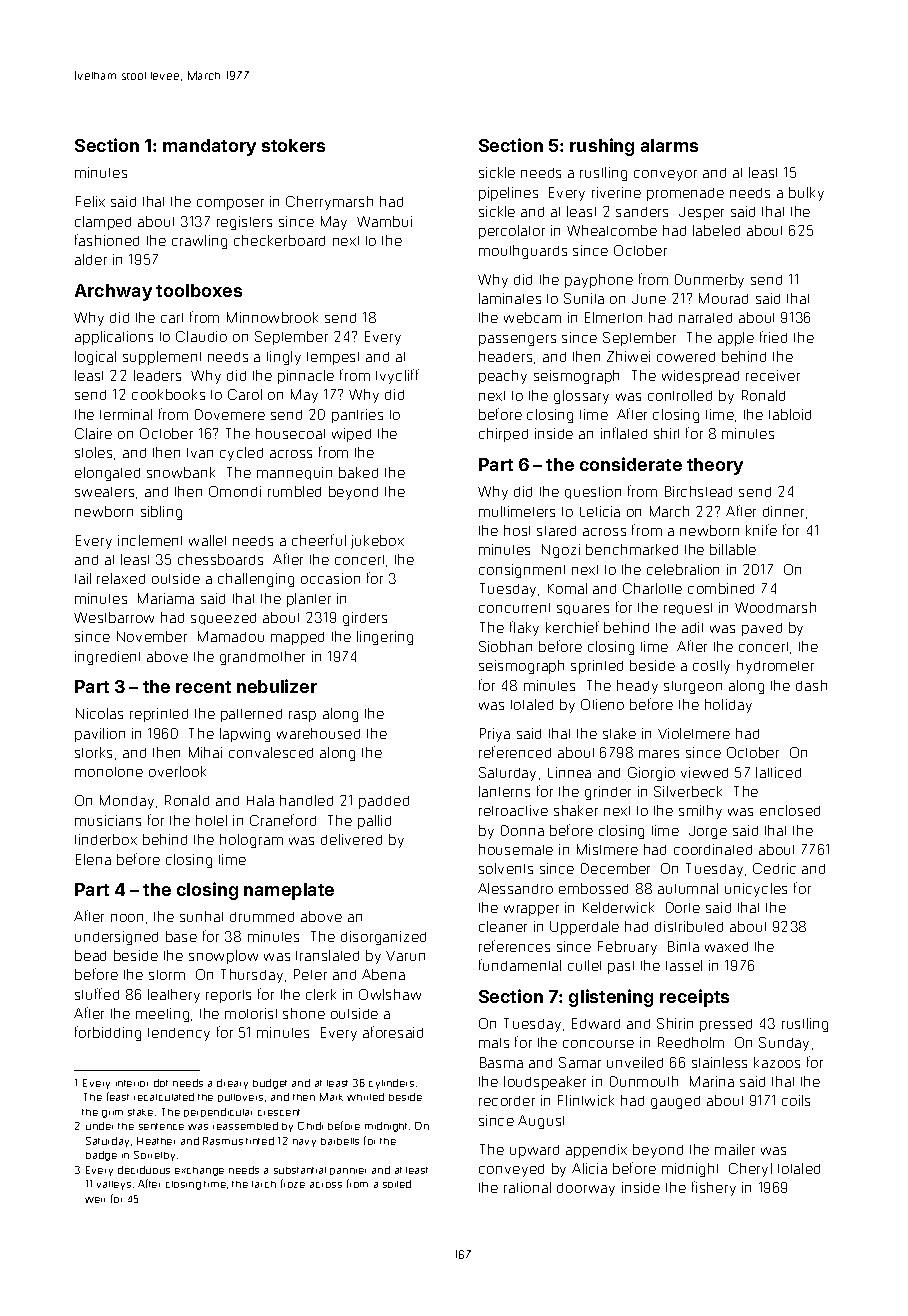  What do you see at coordinates (293, 145) in the image?
I see `stokers` at bounding box center [293, 145].
